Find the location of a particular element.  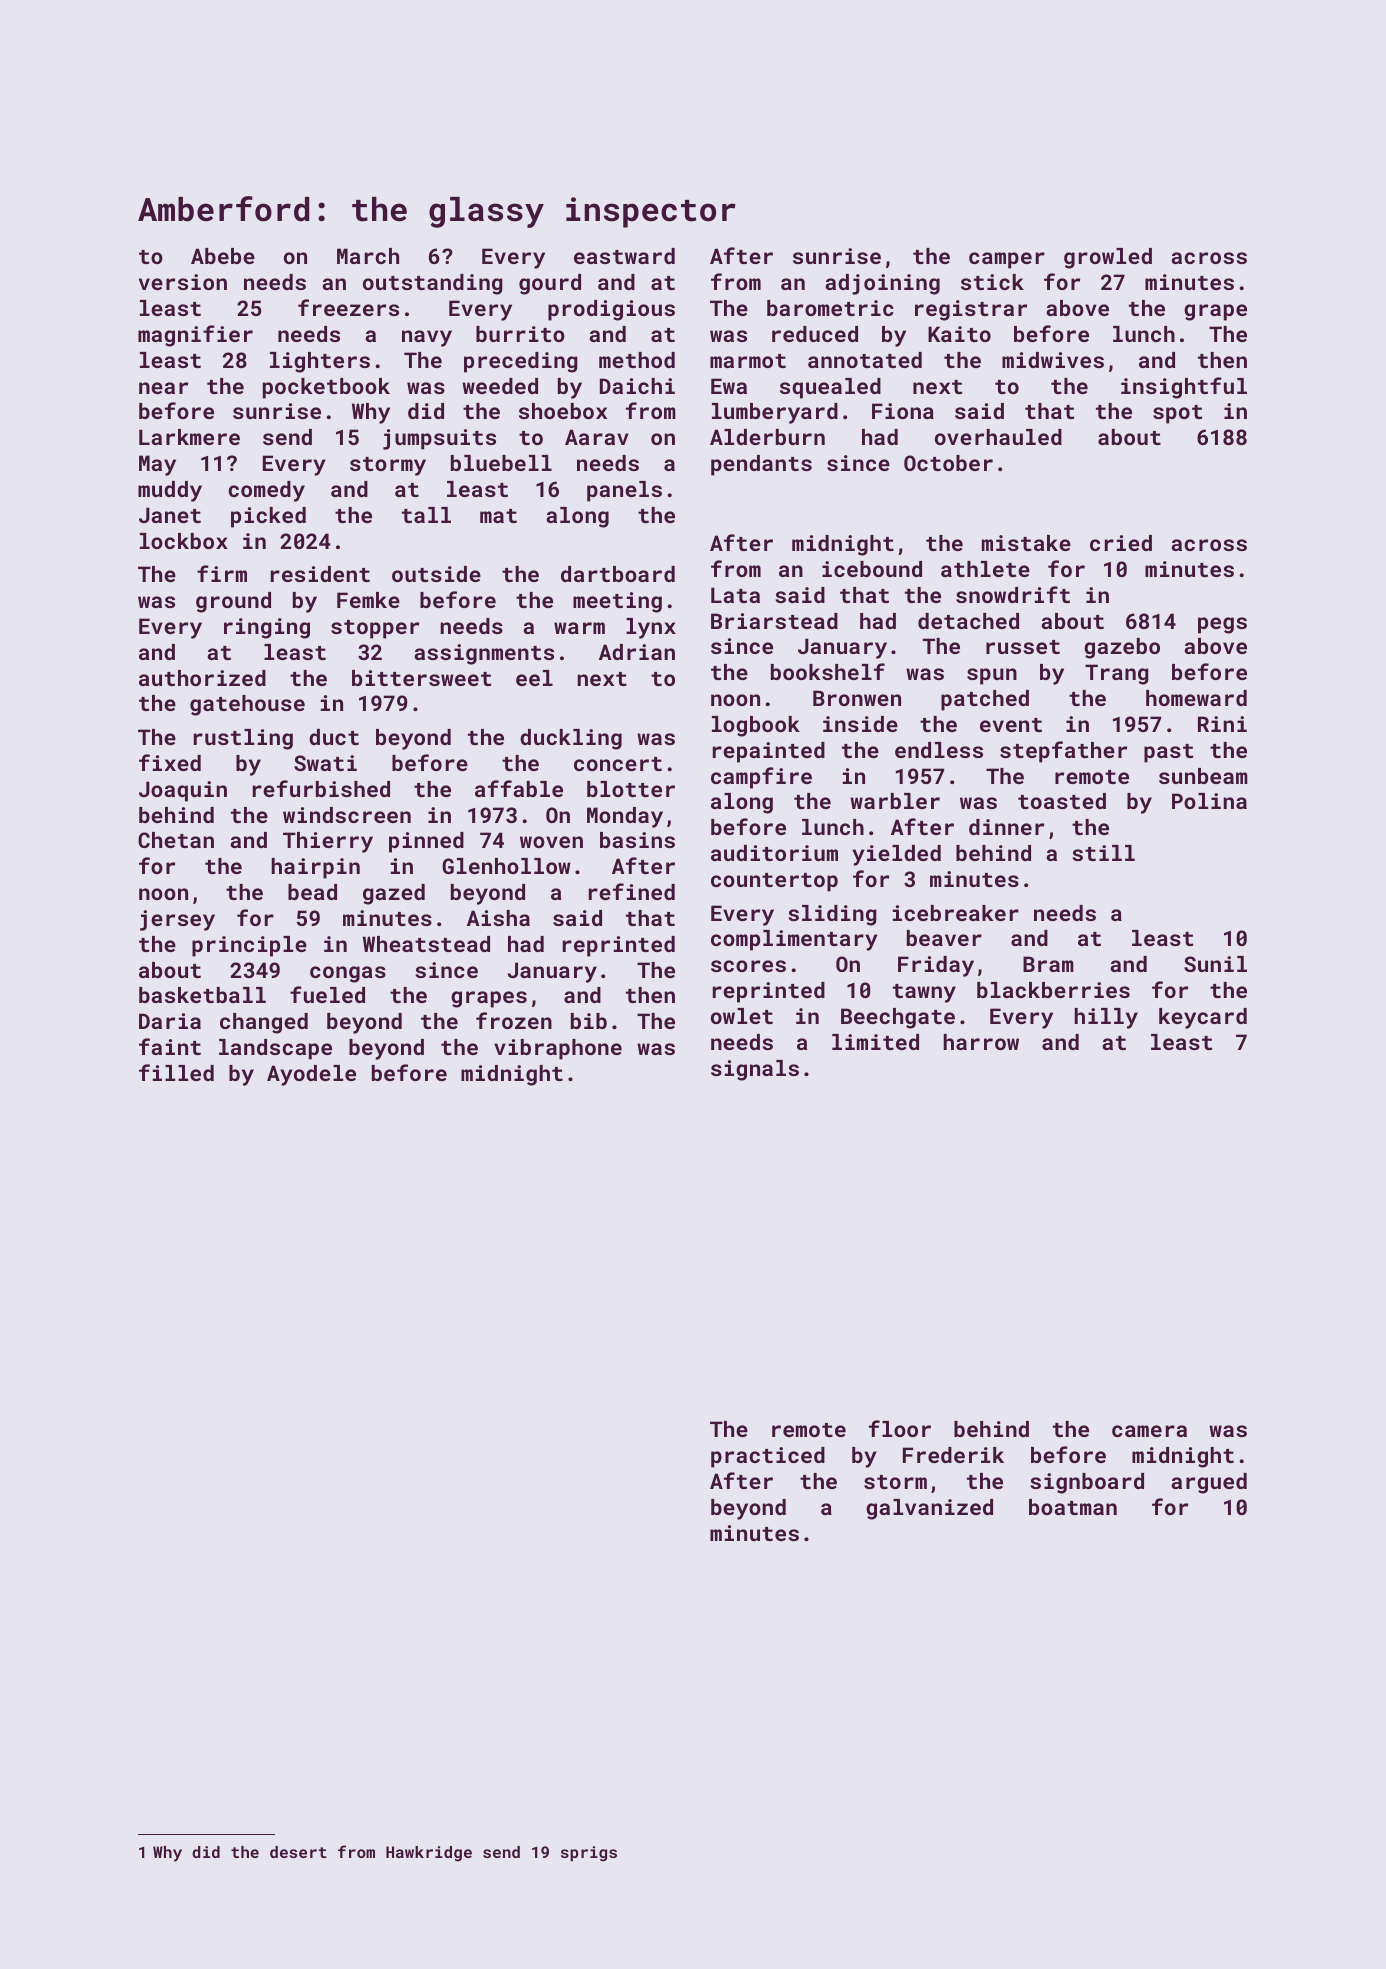

desert is located at coordinates (298, 1852).
